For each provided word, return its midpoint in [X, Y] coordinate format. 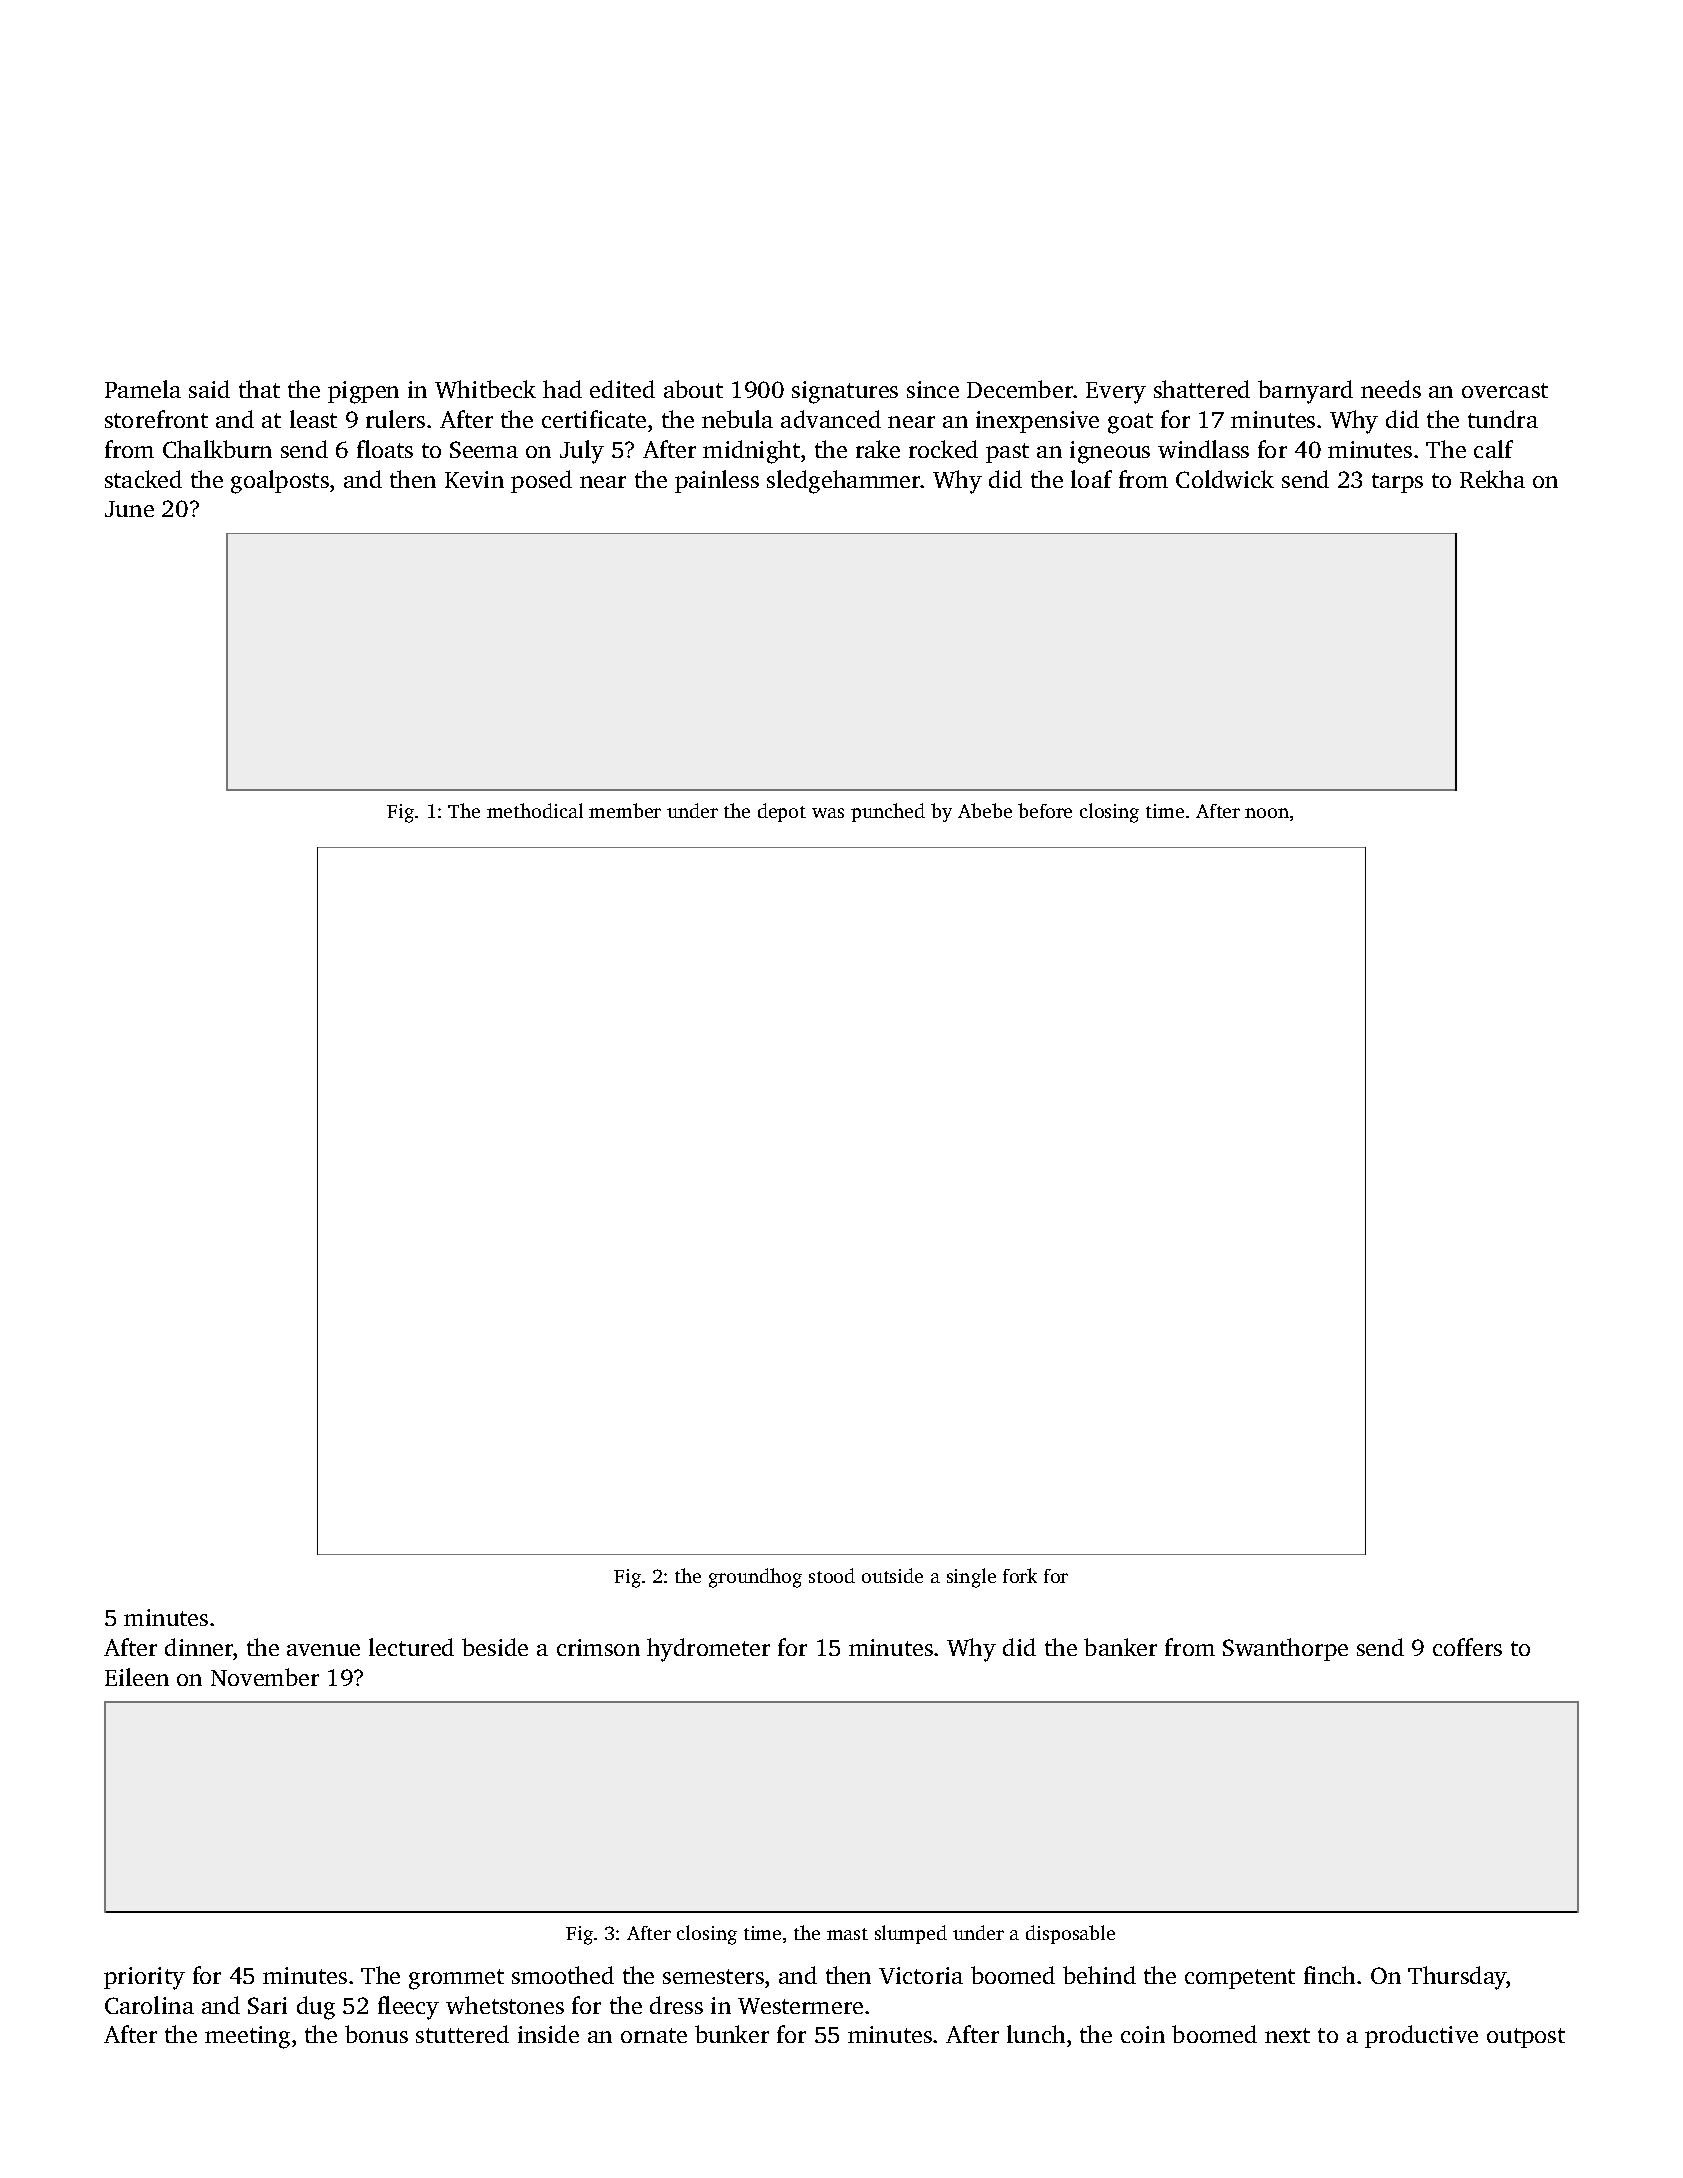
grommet [456, 1979]
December [1020, 389]
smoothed [563, 1975]
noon [1267, 813]
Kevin [474, 479]
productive [1421, 2036]
